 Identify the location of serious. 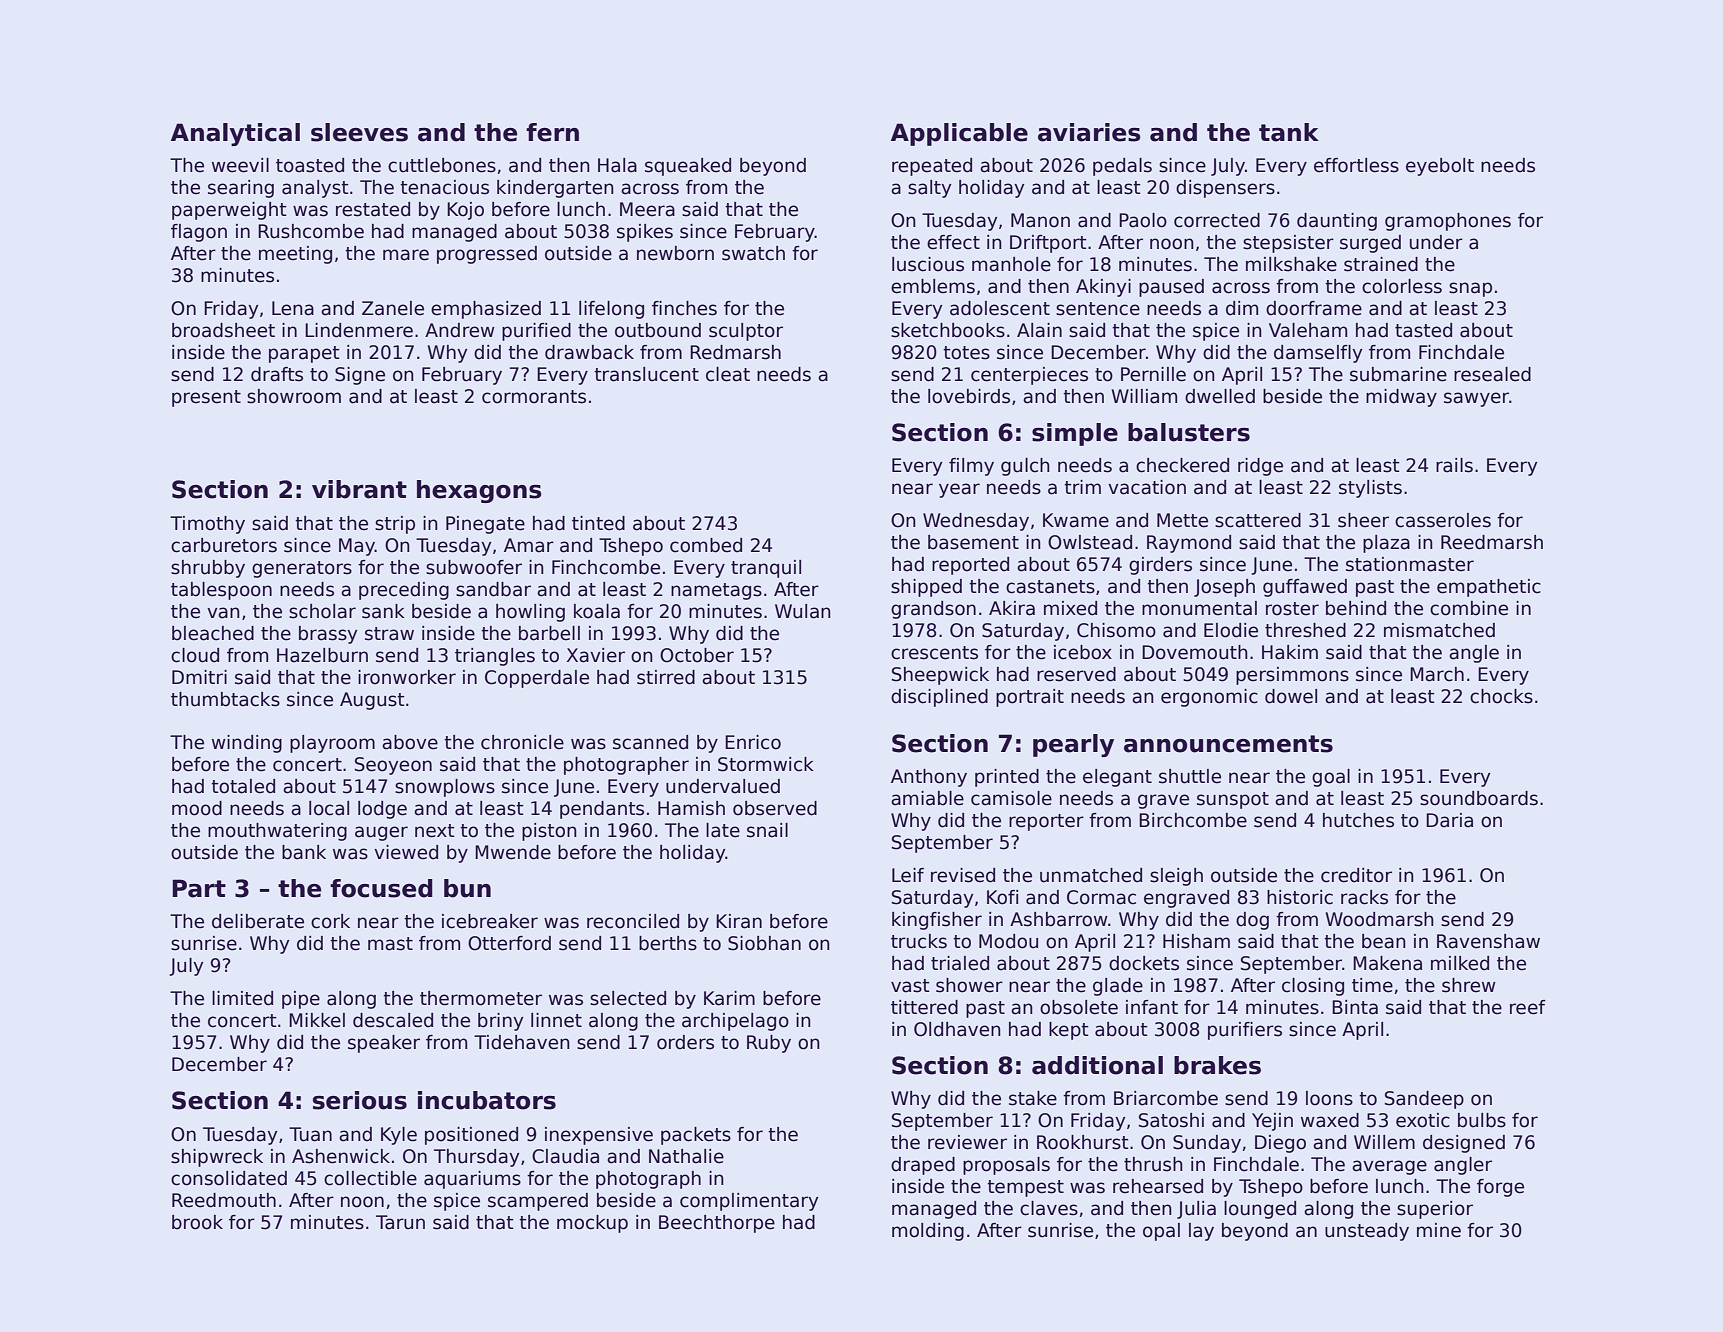
(360, 1100).
